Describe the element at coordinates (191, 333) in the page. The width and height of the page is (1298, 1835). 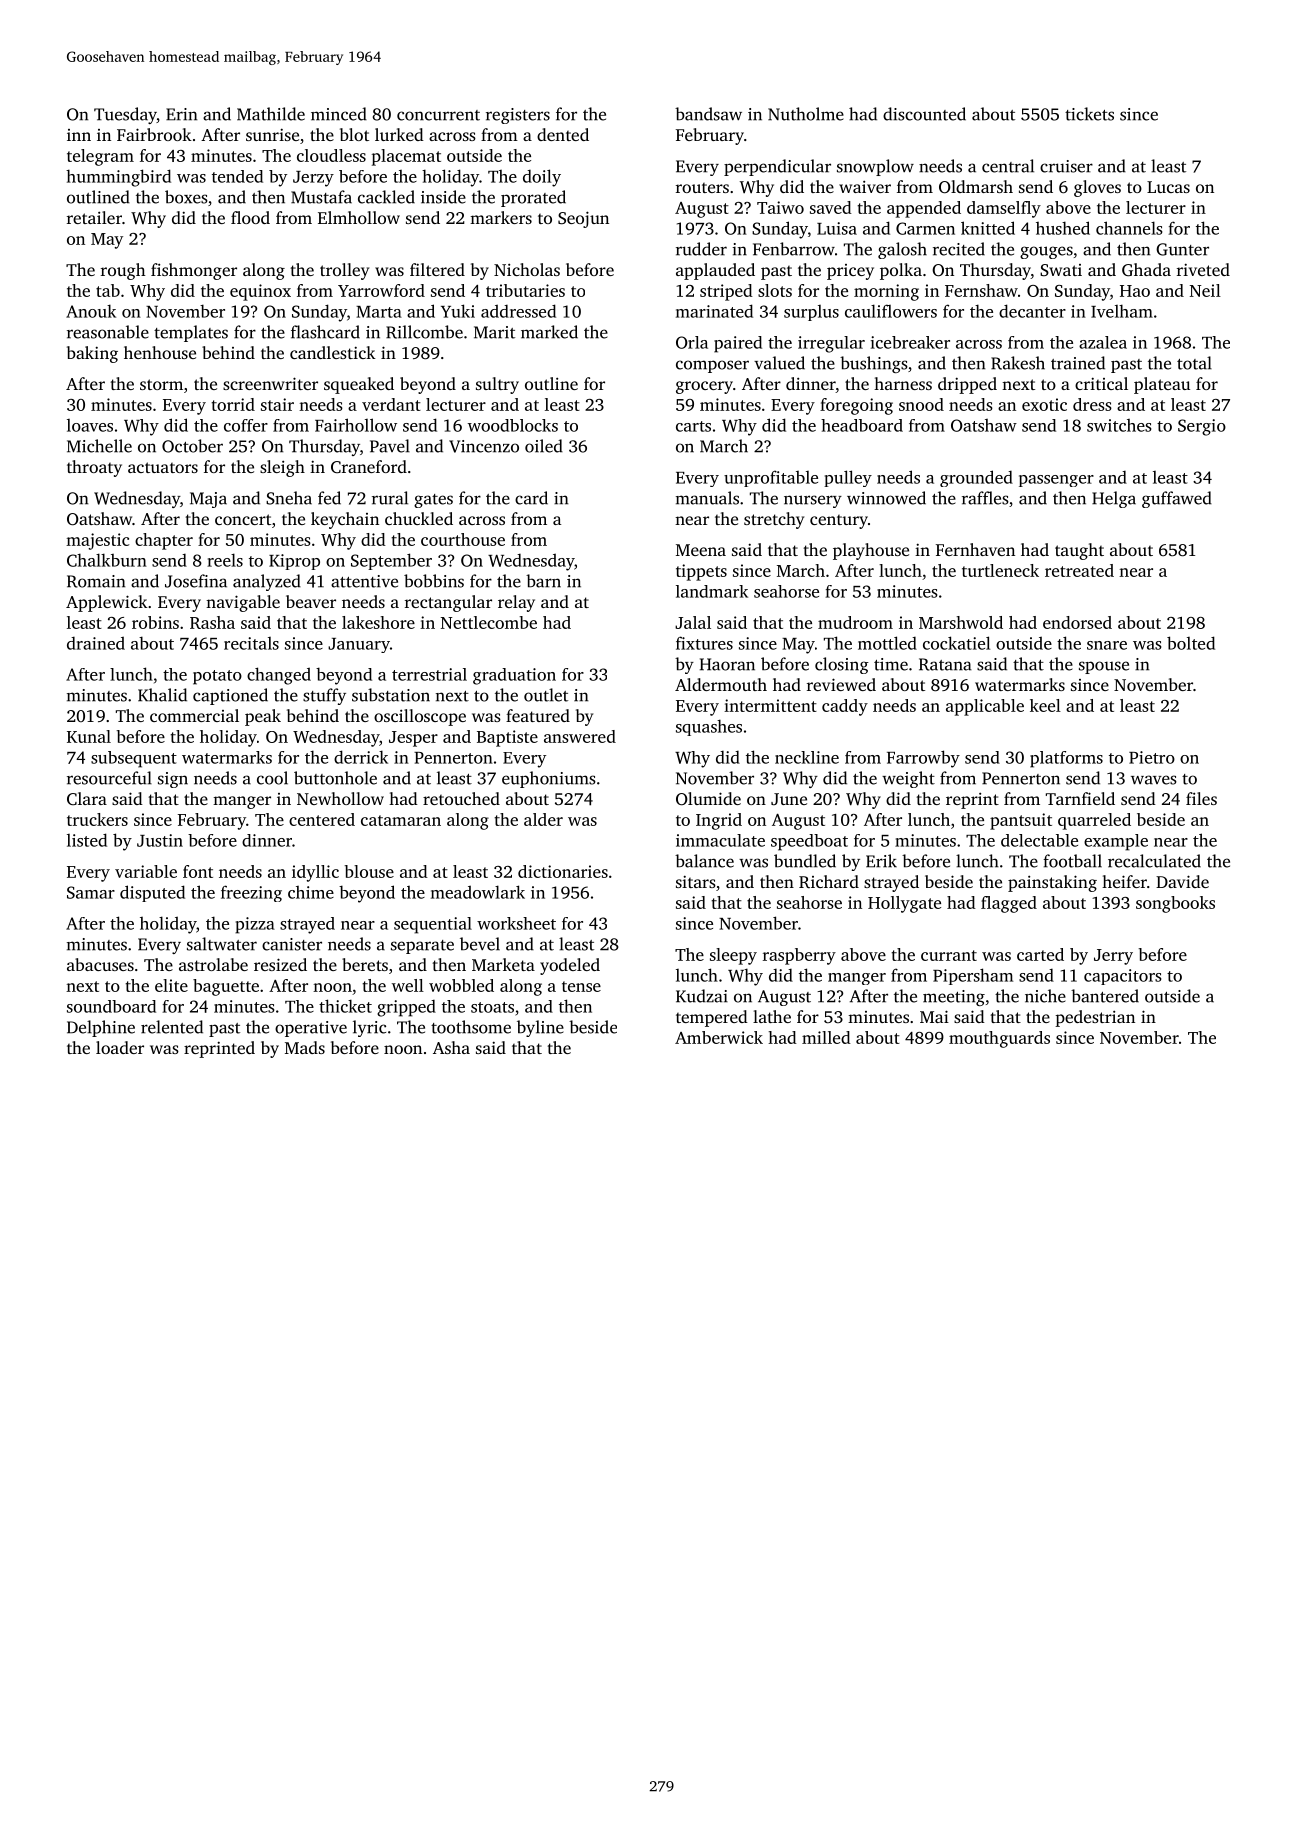
I see `templates` at that location.
